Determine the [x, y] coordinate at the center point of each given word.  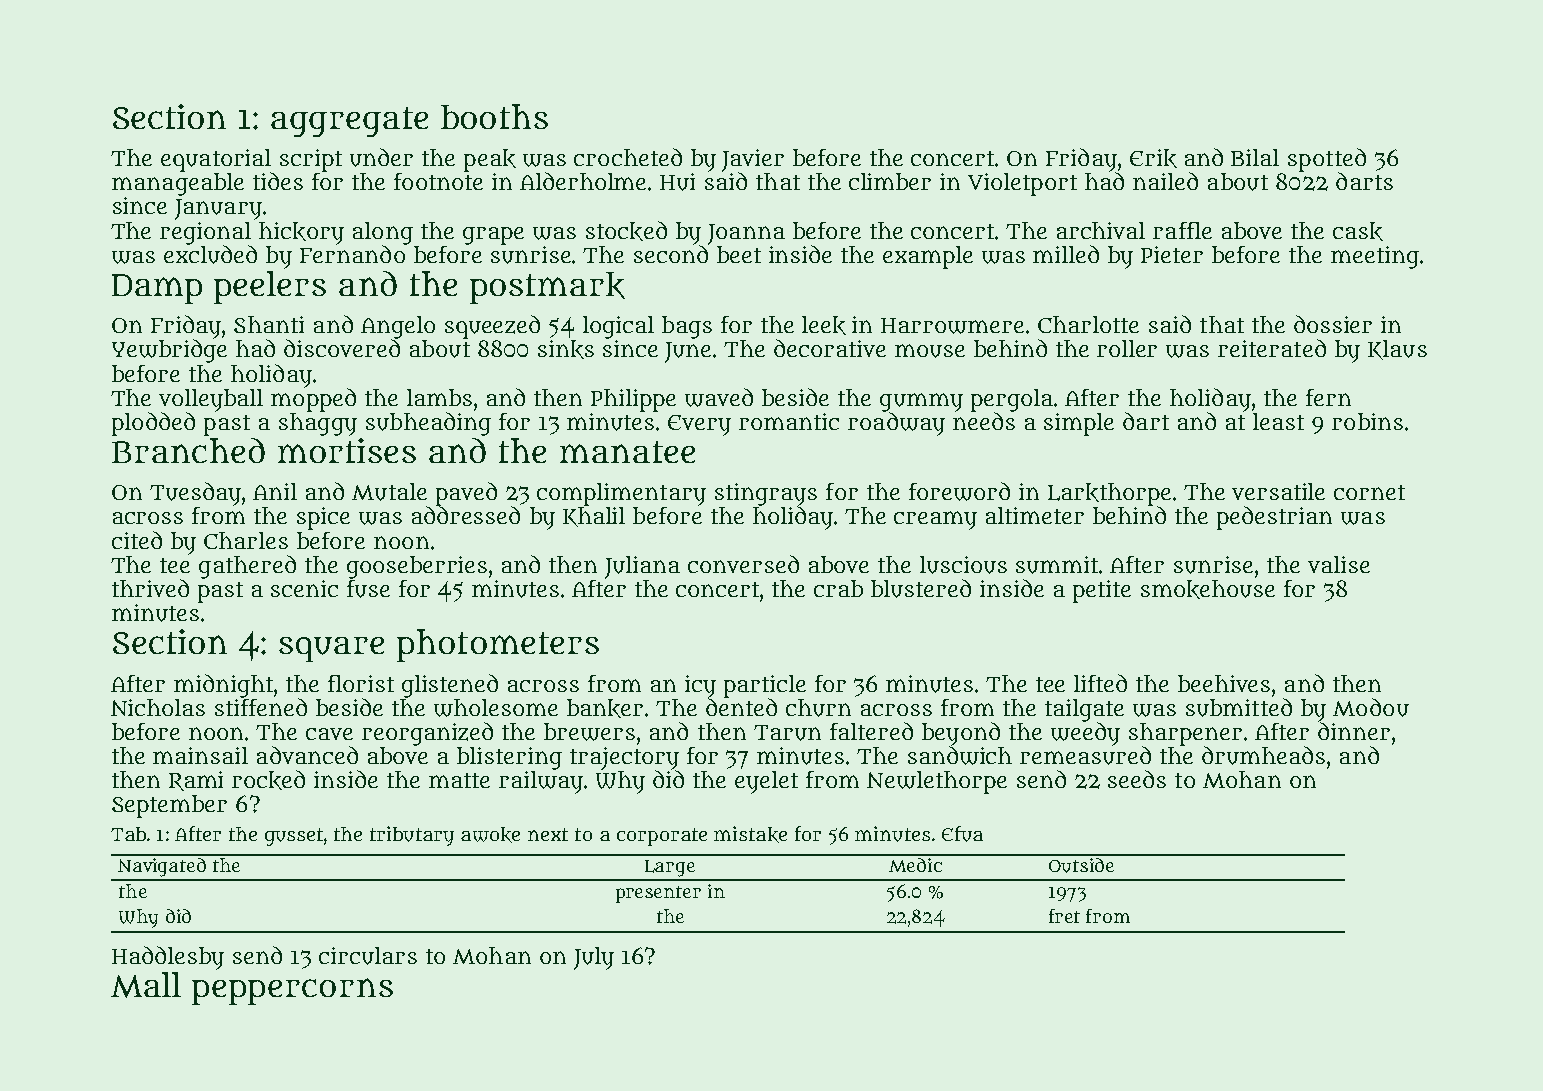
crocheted [628, 157]
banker [605, 708]
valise [1339, 564]
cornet [1369, 492]
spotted [1327, 160]
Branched [188, 450]
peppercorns [292, 991]
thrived [150, 588]
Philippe [633, 400]
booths [494, 116]
